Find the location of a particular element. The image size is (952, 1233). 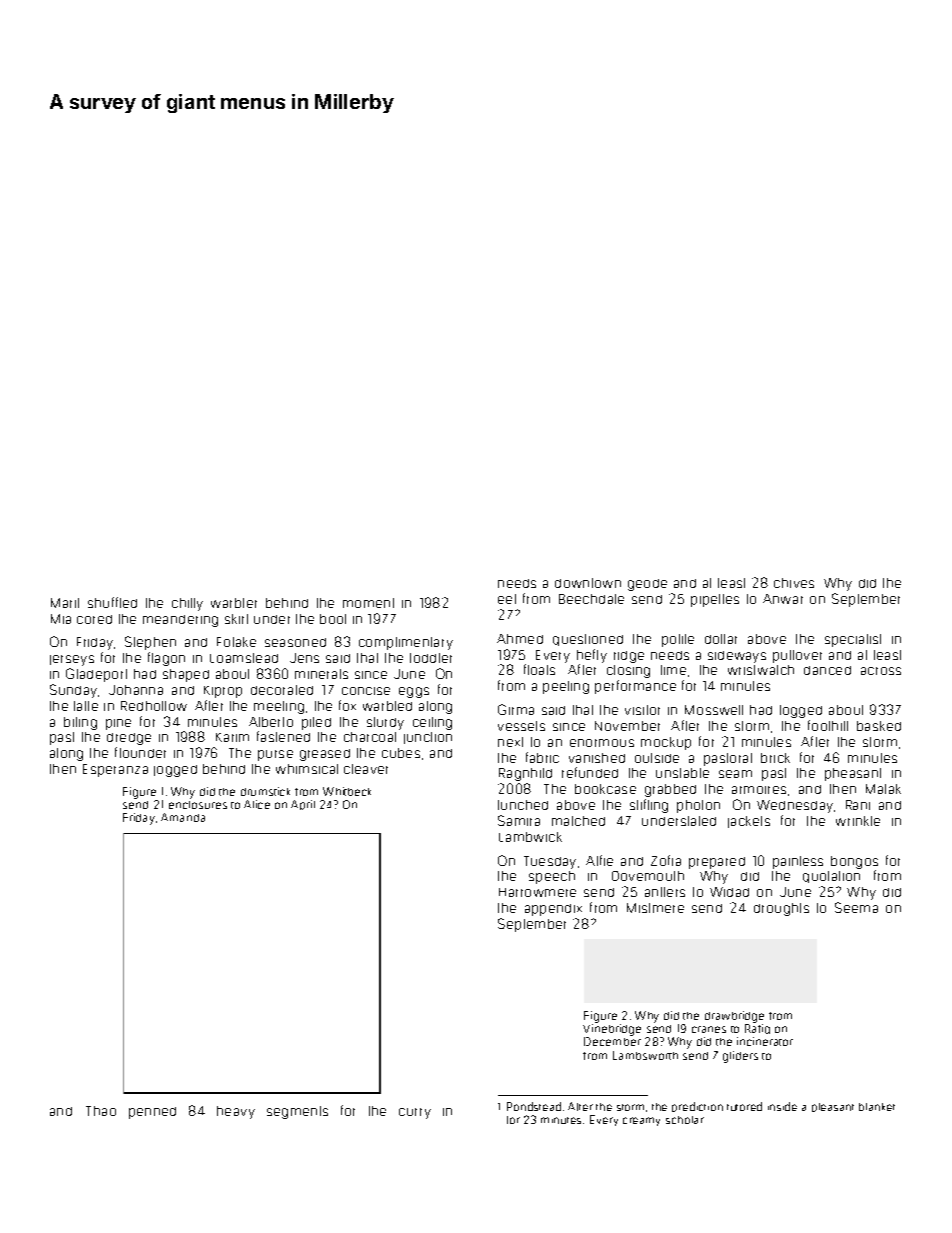

April is located at coordinates (303, 805).
